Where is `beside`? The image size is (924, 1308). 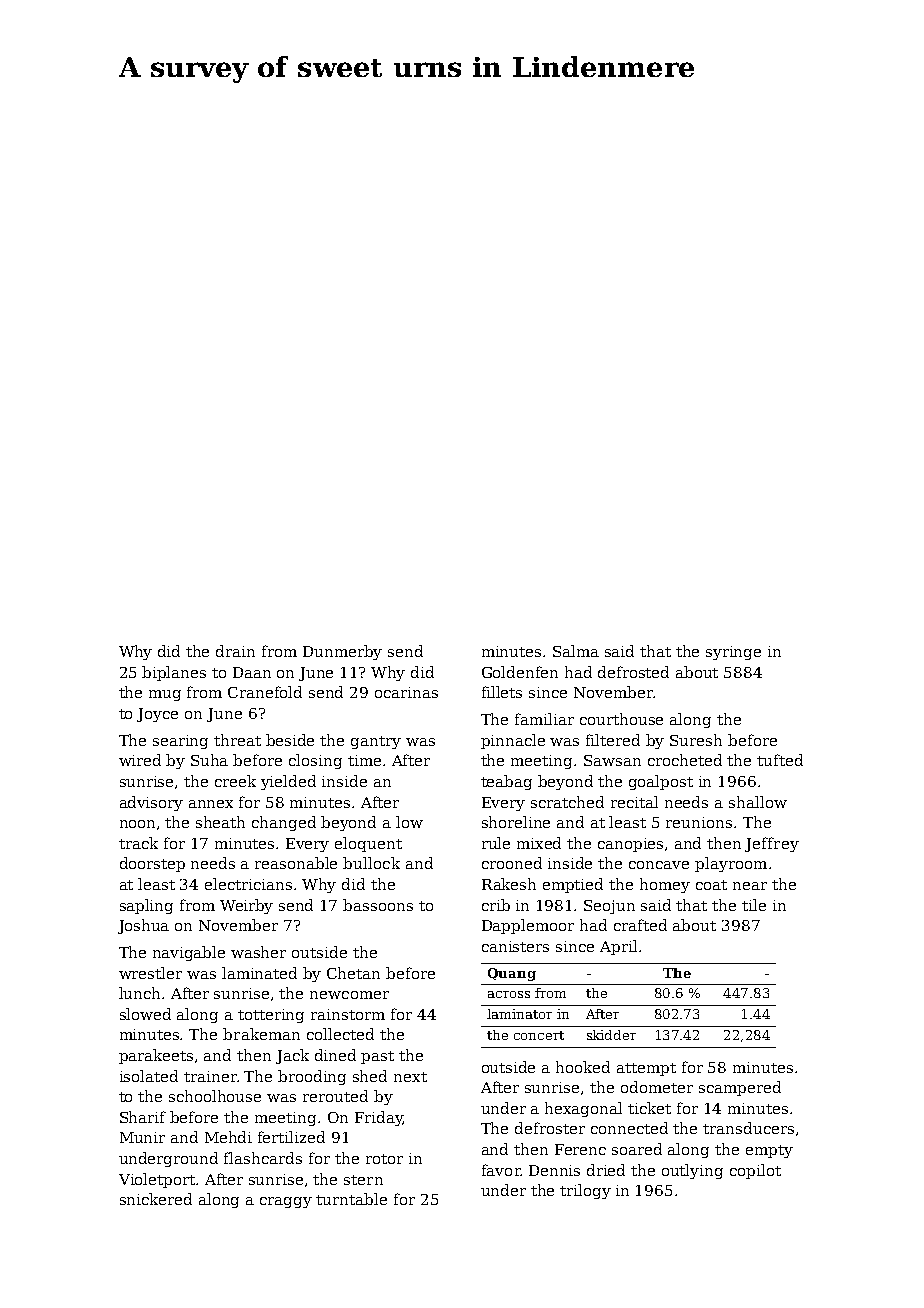 beside is located at coordinates (290, 740).
